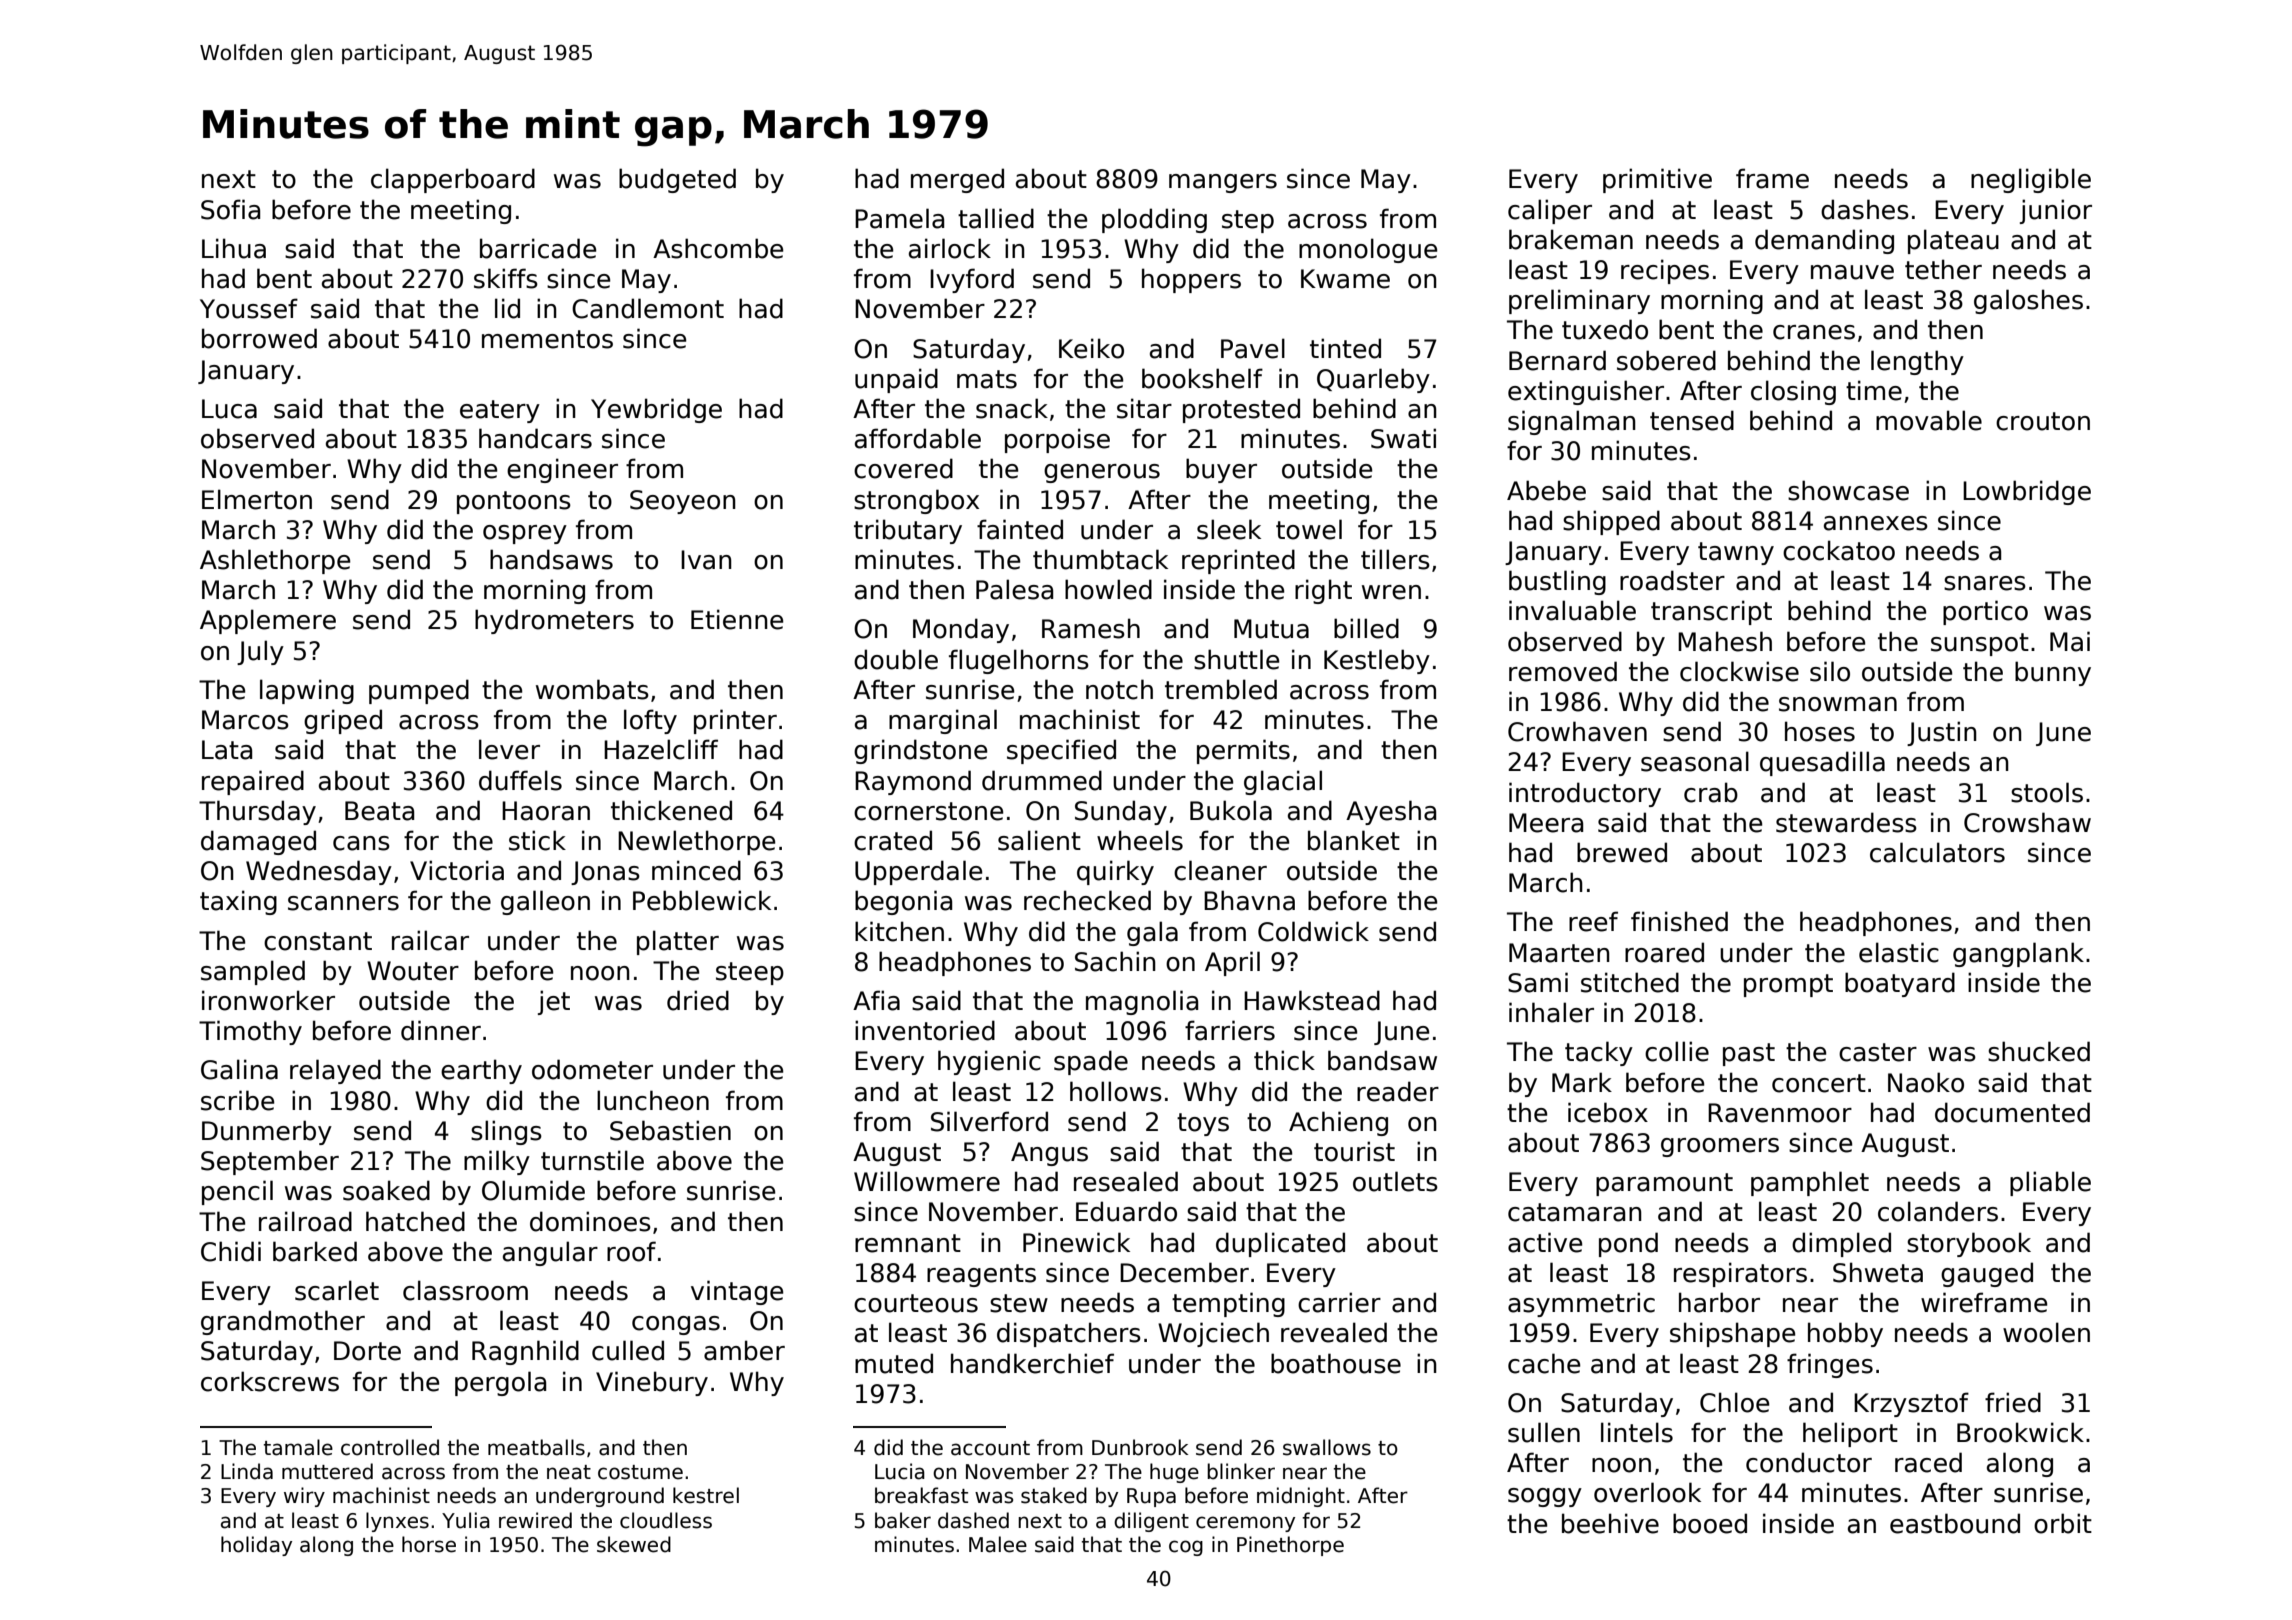 The height and width of the screenshot is (1620, 2292). What do you see at coordinates (957, 180) in the screenshot?
I see `merged` at bounding box center [957, 180].
